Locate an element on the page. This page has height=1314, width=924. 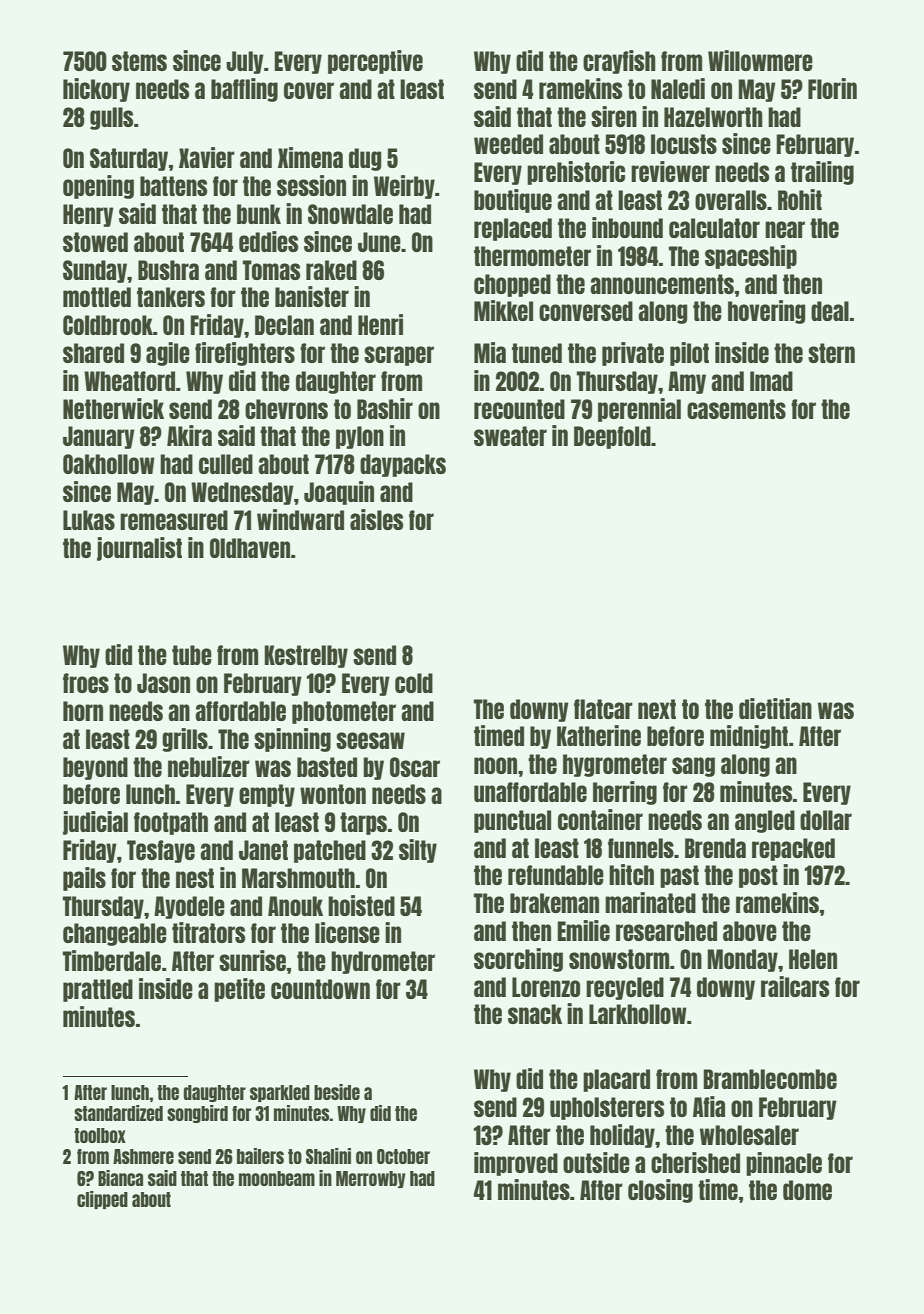
Willowmere is located at coordinates (760, 60).
